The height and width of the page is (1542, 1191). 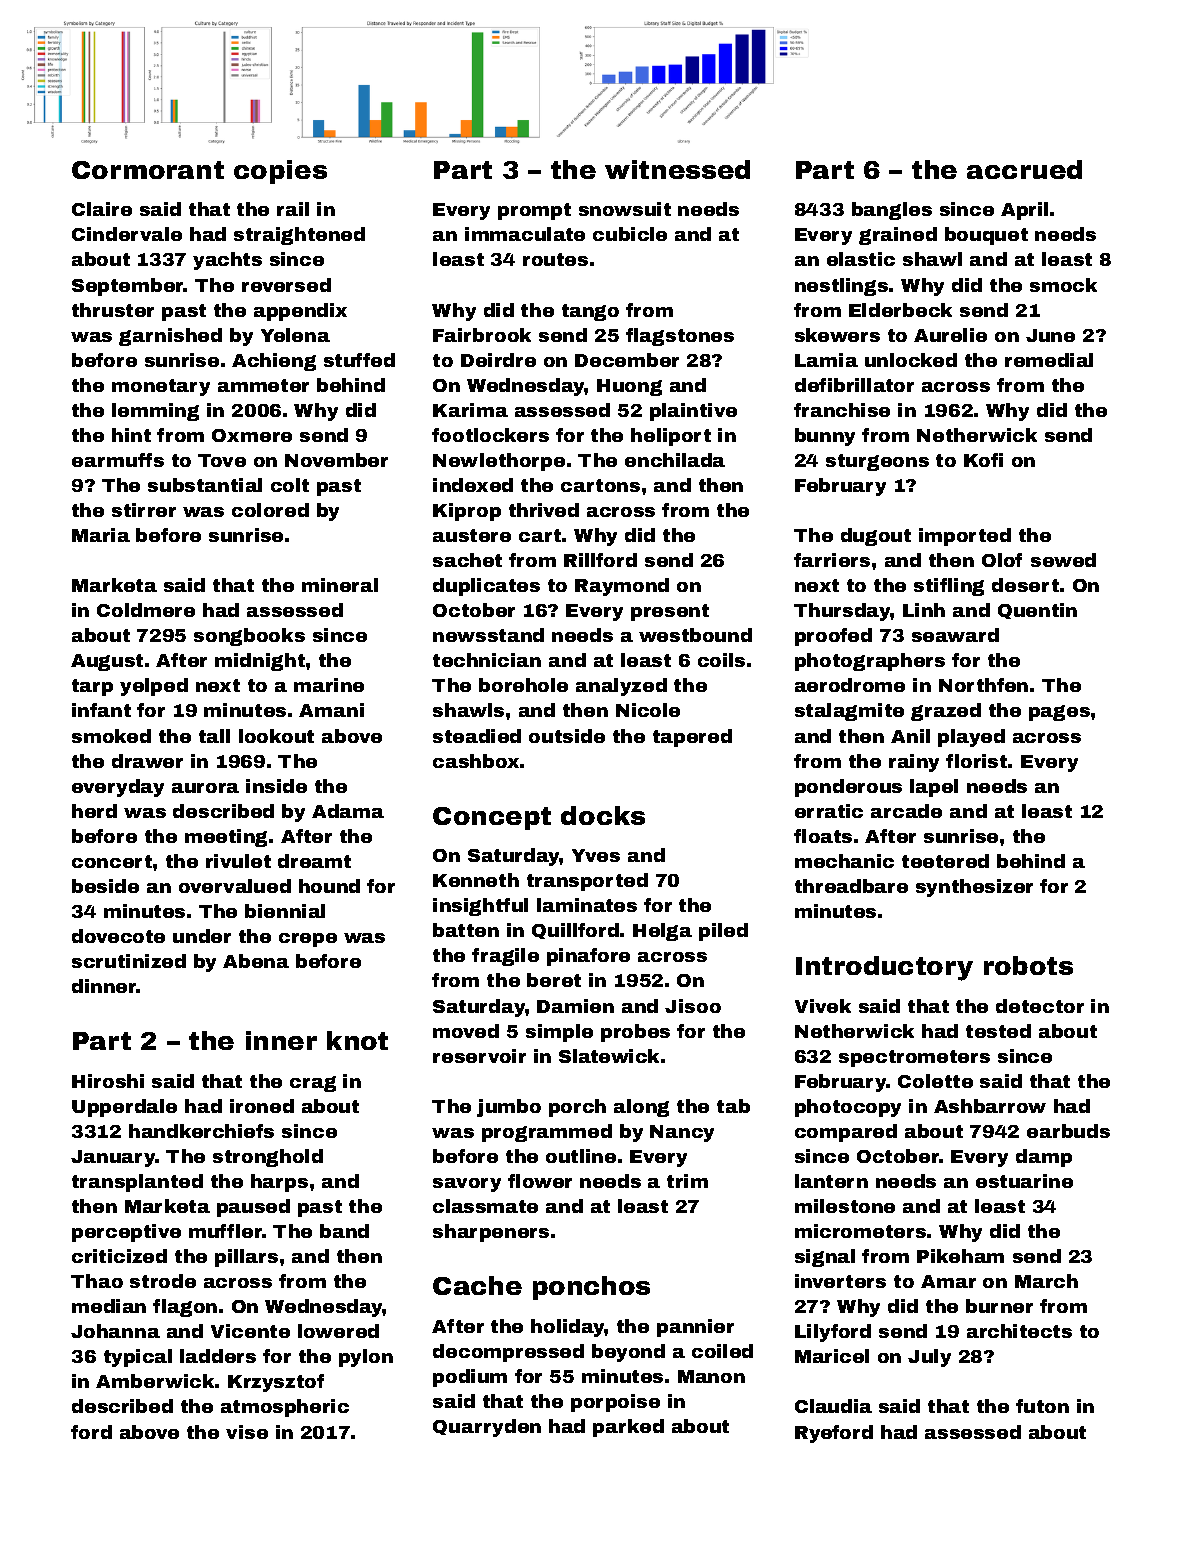 What do you see at coordinates (488, 635) in the page?
I see `newsstand` at bounding box center [488, 635].
